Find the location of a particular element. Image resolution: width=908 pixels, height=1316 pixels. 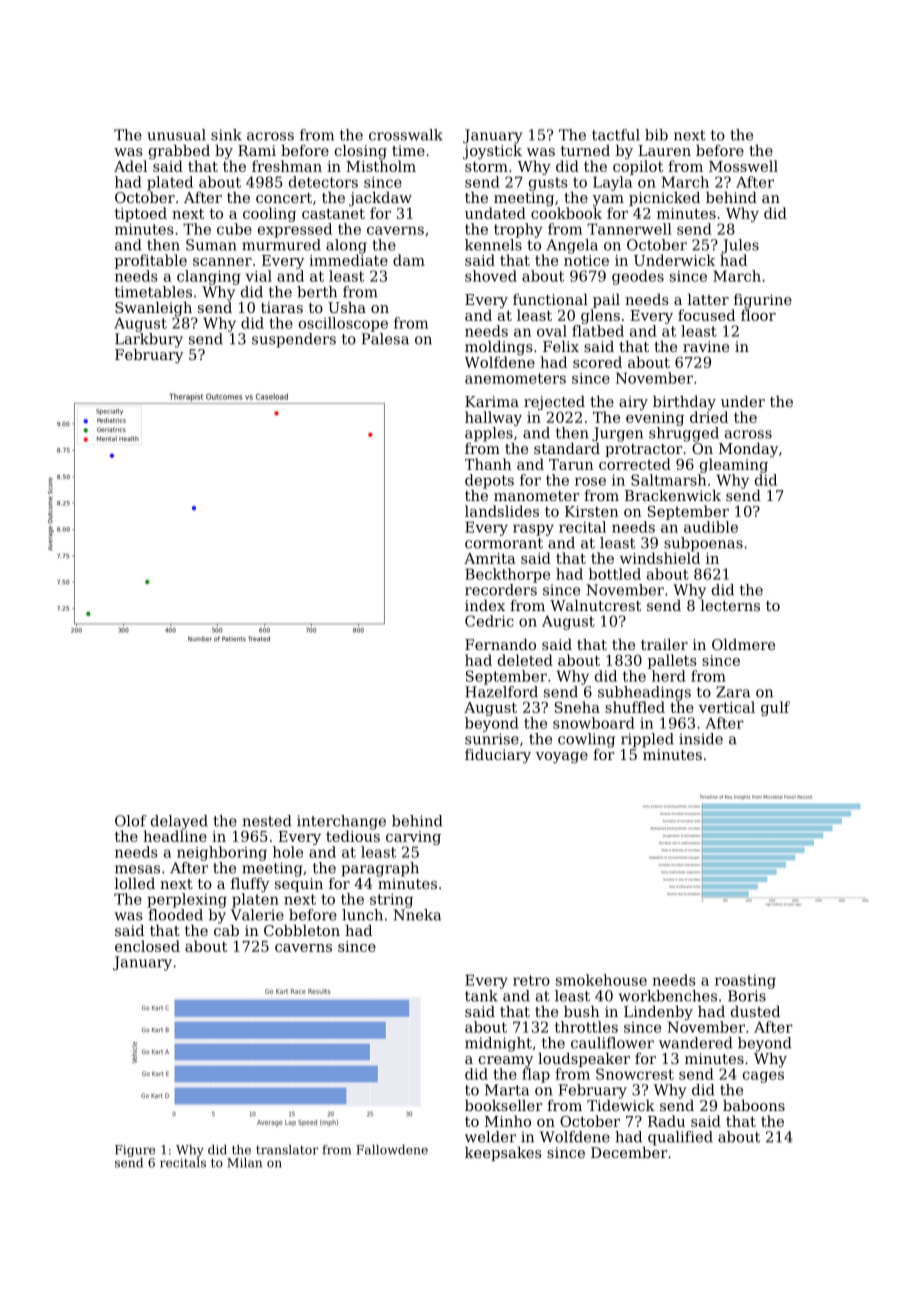

Usha is located at coordinates (347, 307).
